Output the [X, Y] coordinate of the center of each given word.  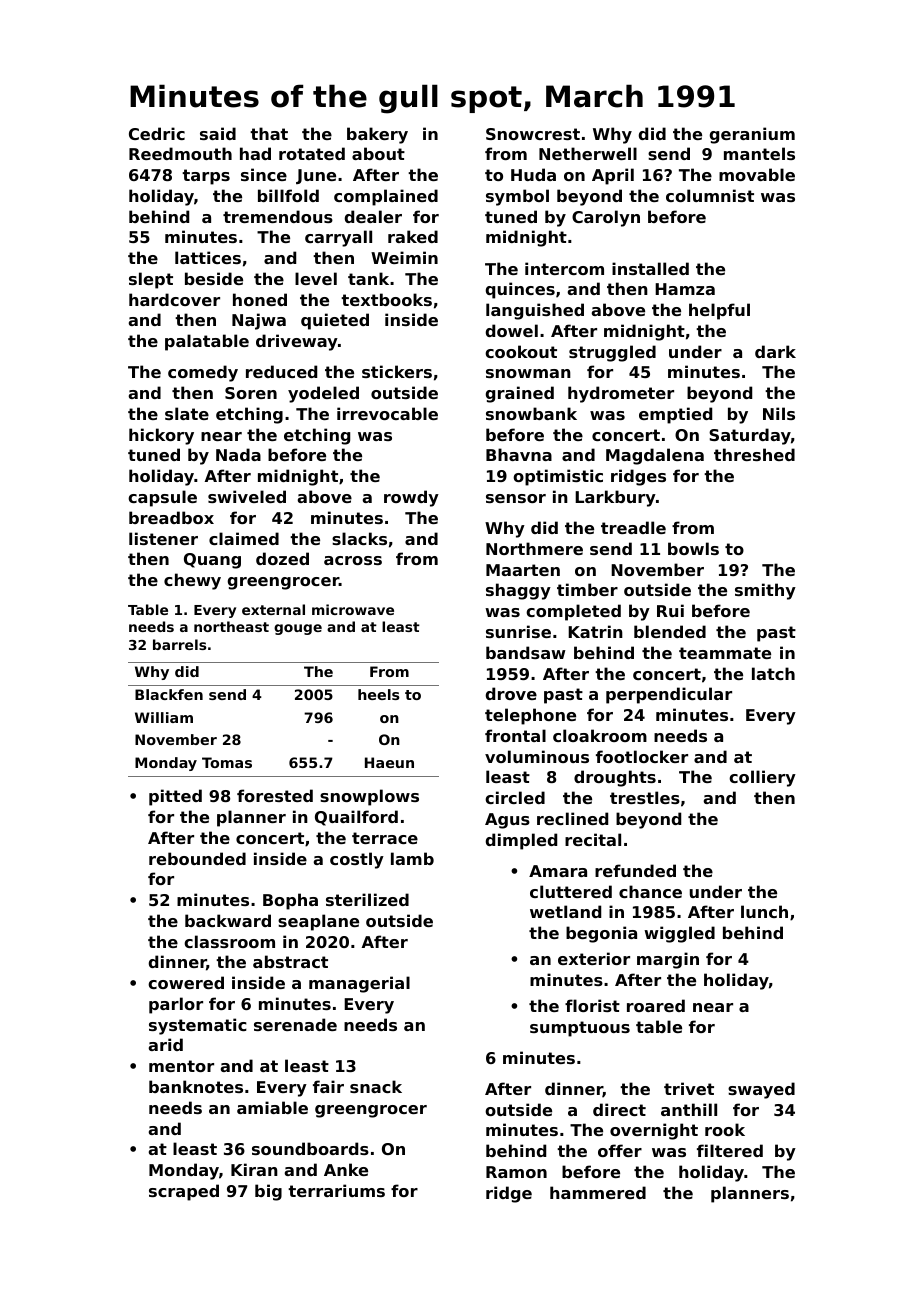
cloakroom [600, 735]
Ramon [516, 1172]
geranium [752, 135]
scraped [184, 1192]
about [378, 153]
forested [275, 795]
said [218, 133]
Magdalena [655, 456]
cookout [521, 351]
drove [511, 693]
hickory [161, 436]
